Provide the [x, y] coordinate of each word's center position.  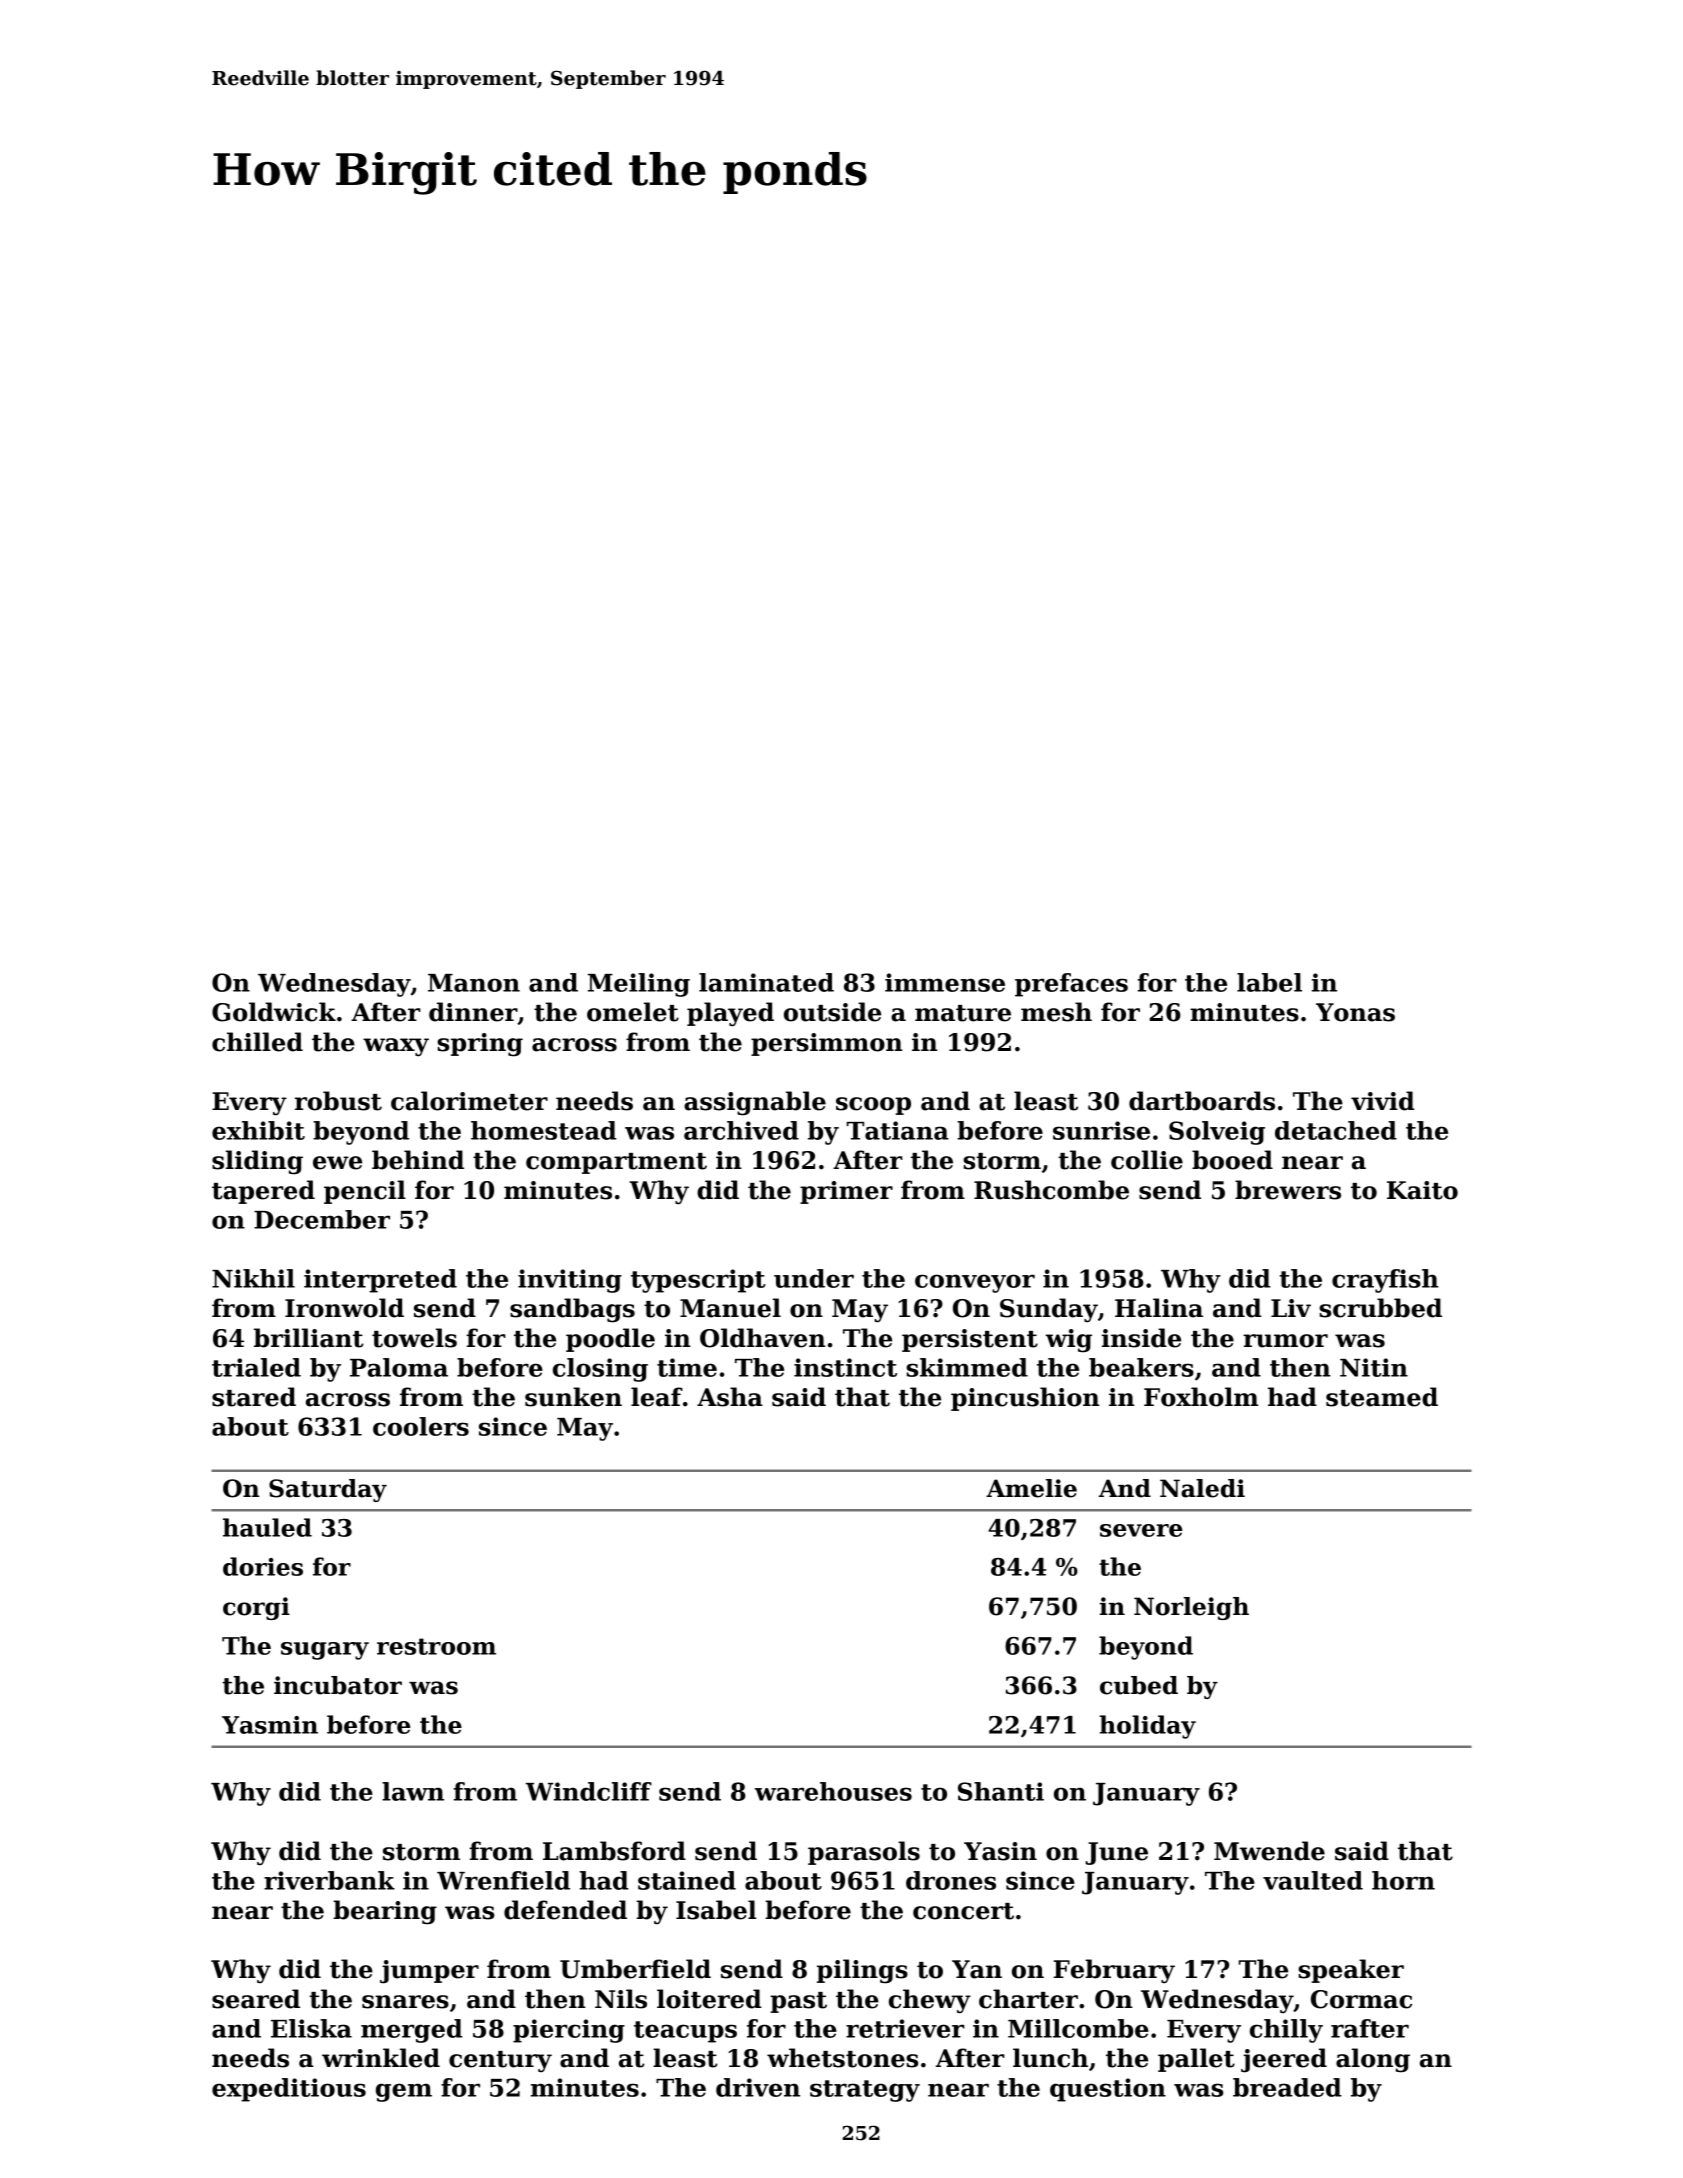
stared [254, 1397]
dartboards [1202, 1101]
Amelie [1031, 1488]
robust [338, 1101]
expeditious [289, 2090]
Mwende [1269, 1851]
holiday [1147, 1727]
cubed [1139, 1685]
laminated [766, 982]
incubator [338, 1685]
